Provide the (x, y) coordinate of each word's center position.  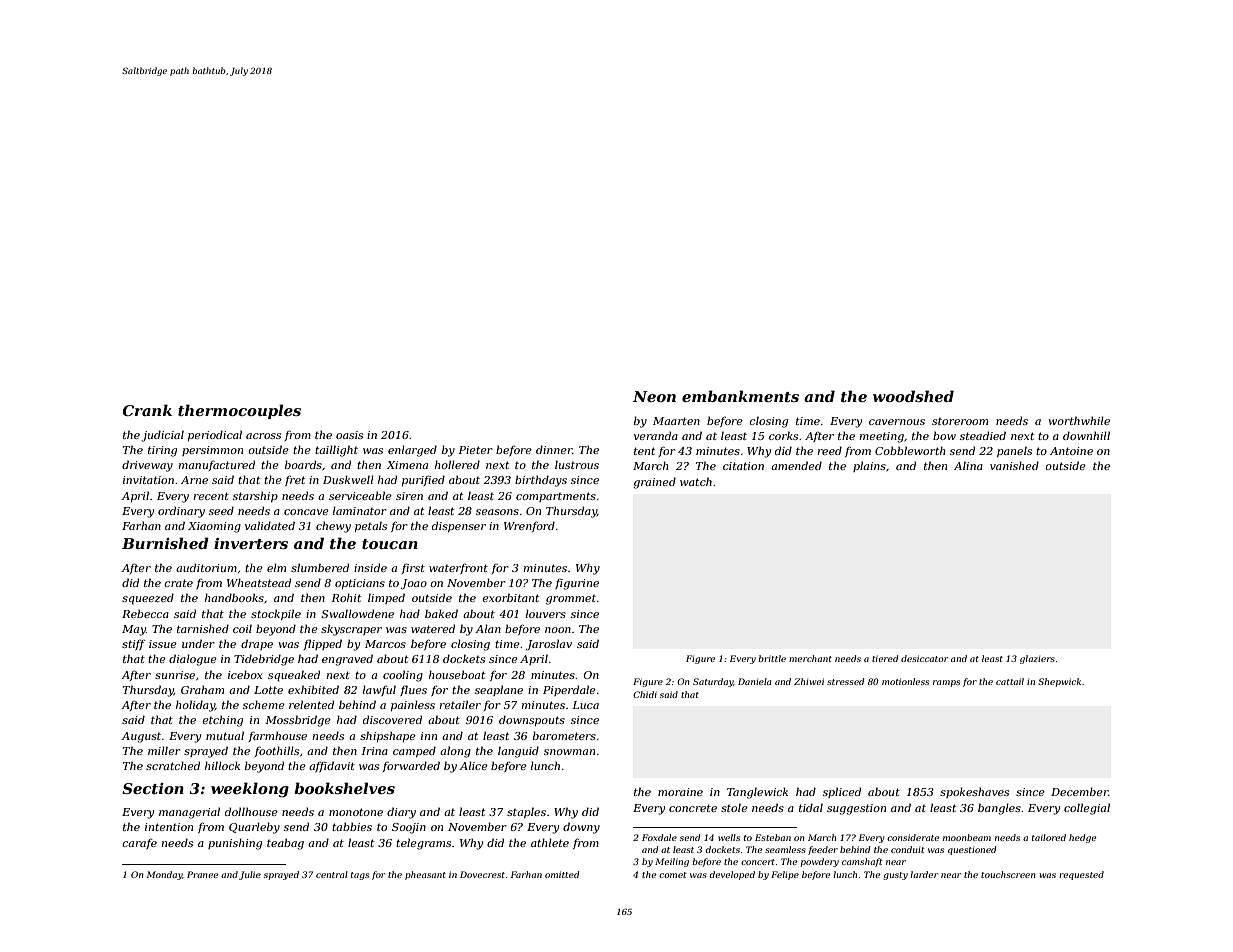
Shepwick (1059, 682)
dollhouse (251, 811)
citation (743, 466)
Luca (585, 705)
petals (371, 526)
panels (1014, 451)
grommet (571, 600)
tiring (162, 451)
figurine (577, 584)
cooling (403, 676)
